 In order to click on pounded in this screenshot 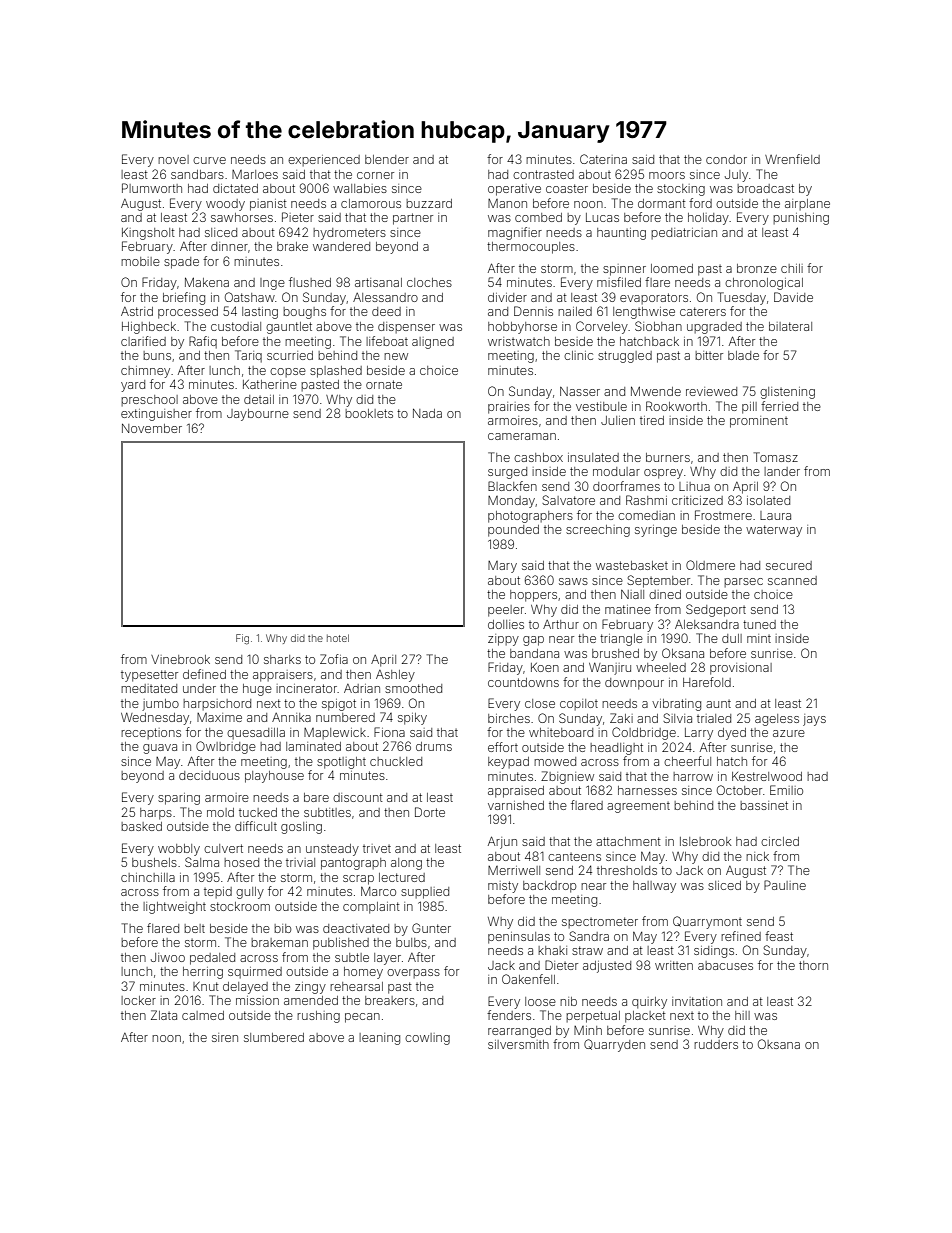, I will do `click(513, 531)`.
